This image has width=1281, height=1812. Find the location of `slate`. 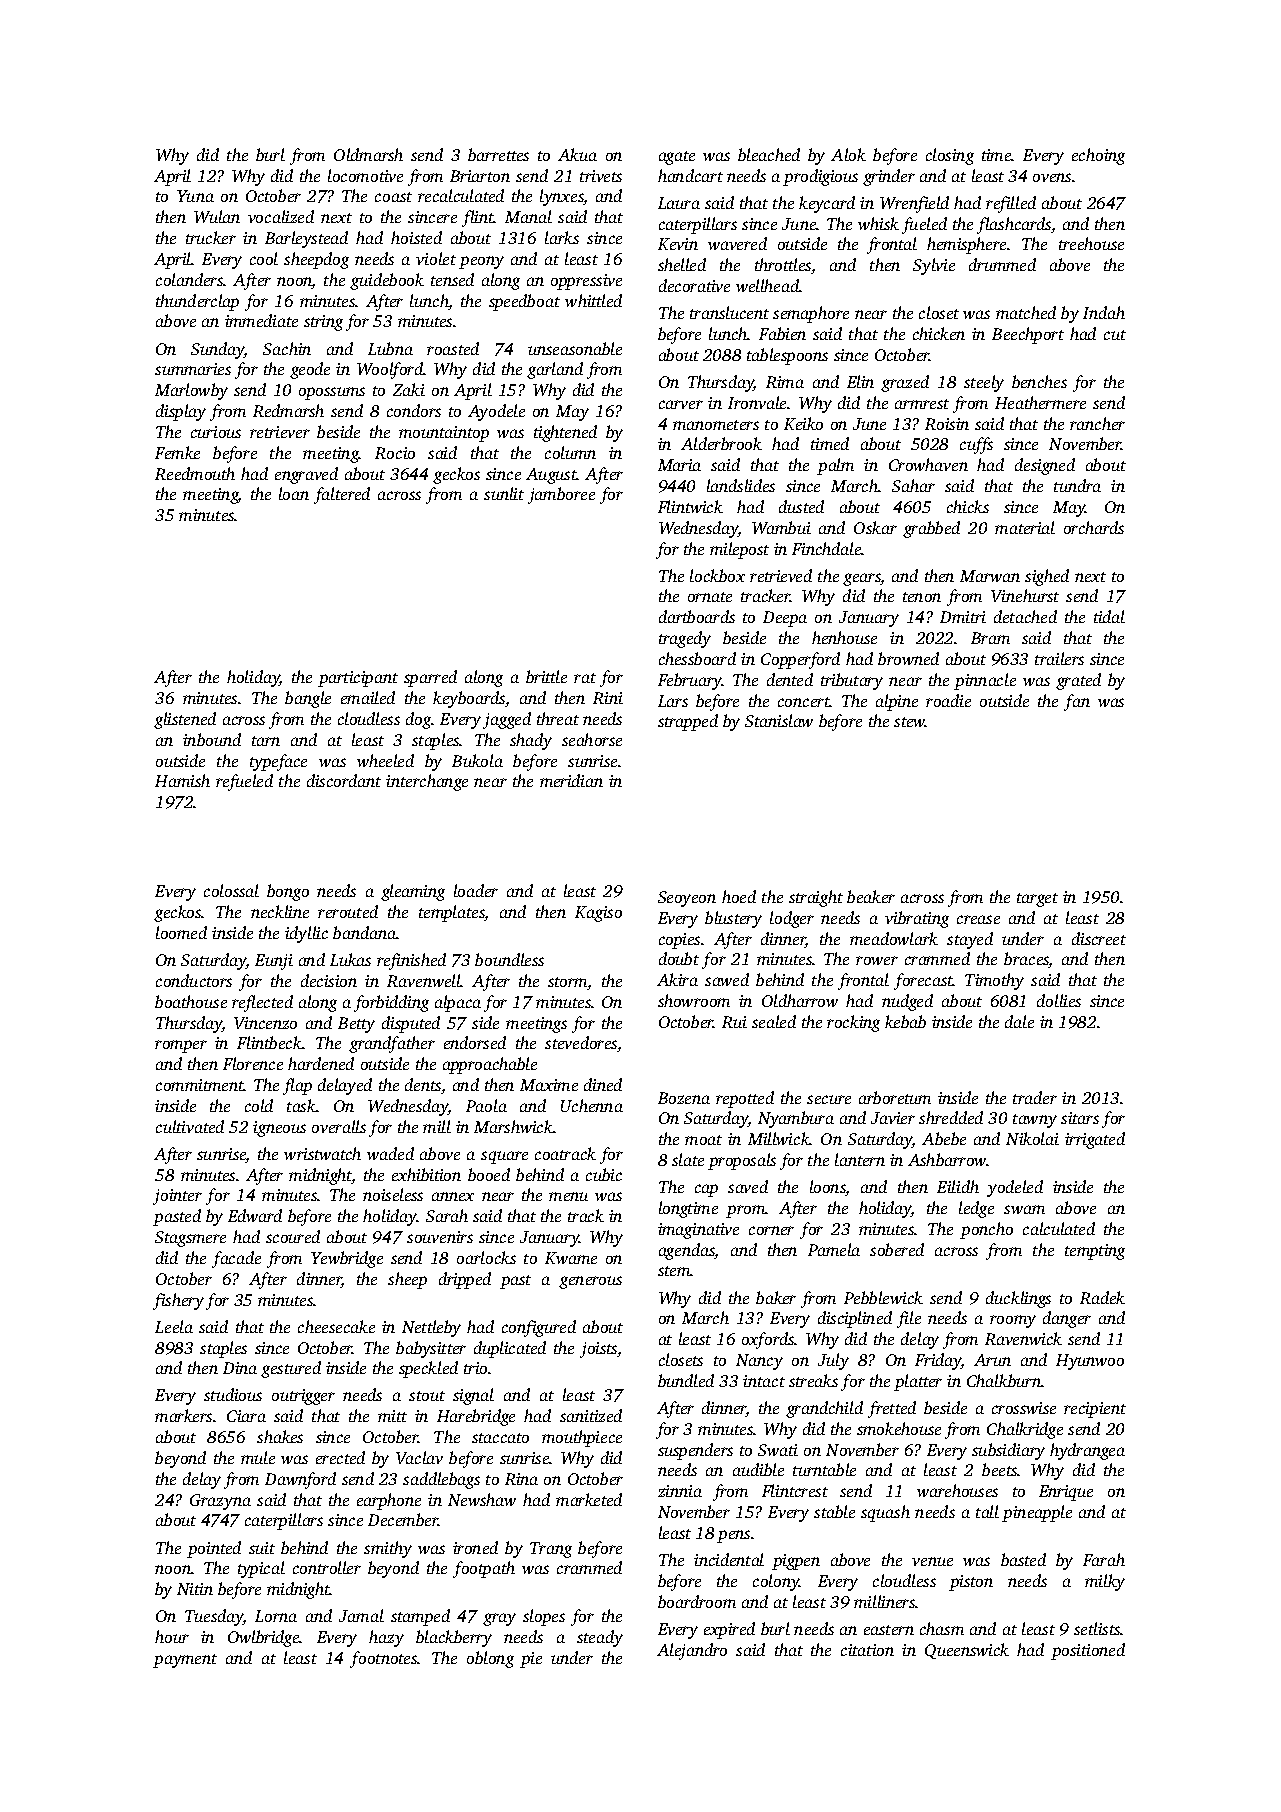

slate is located at coordinates (688, 1159).
